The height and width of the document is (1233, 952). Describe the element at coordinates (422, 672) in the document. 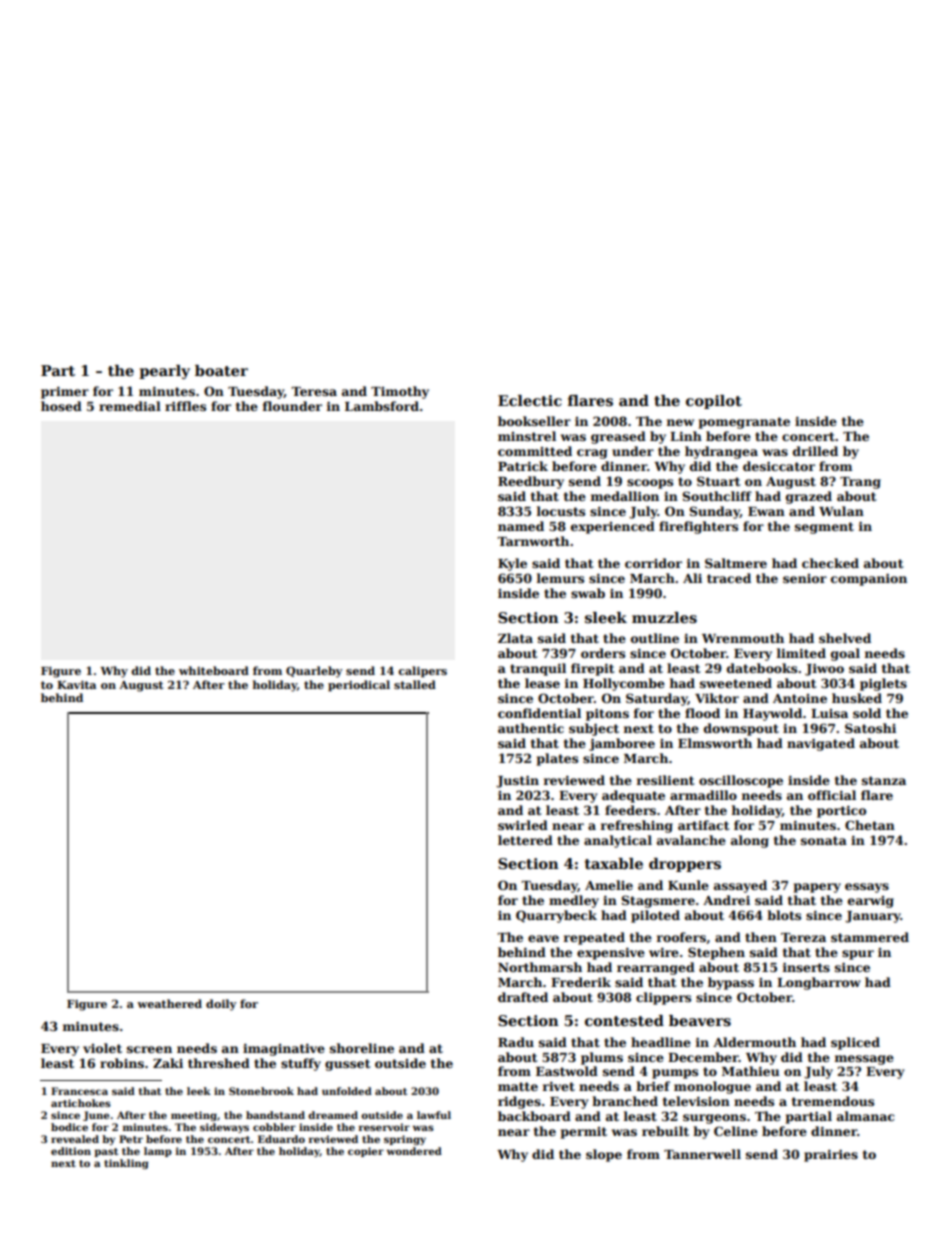

I see `calipers` at that location.
